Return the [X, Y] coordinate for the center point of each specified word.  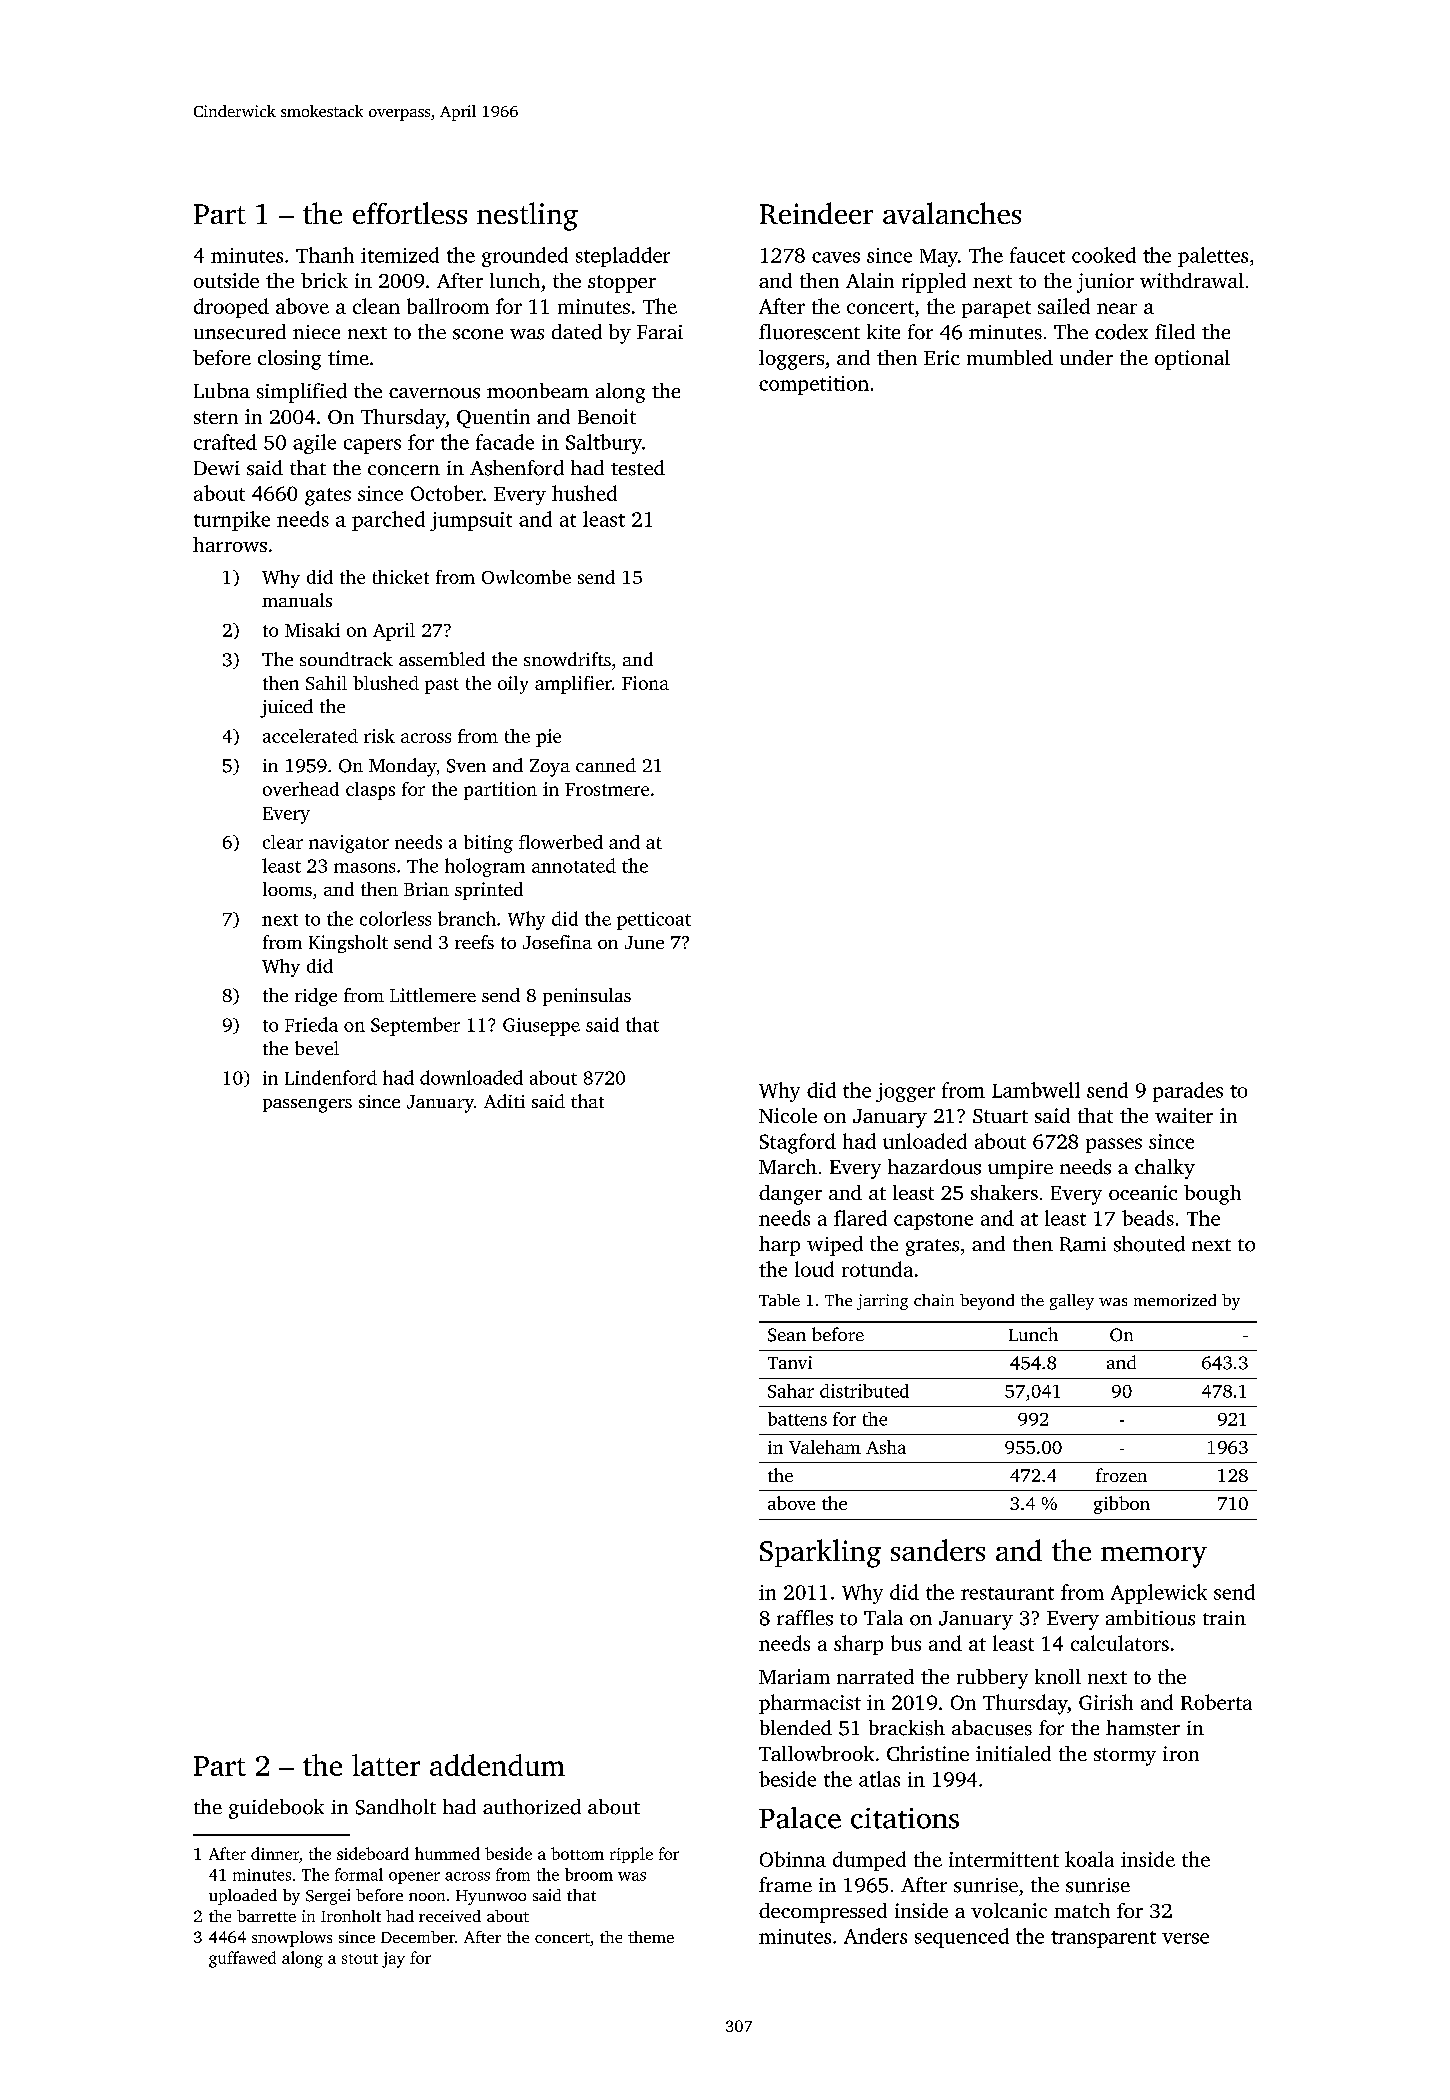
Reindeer [816, 213]
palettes [1213, 257]
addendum [497, 1765]
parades [1188, 1092]
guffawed [242, 1959]
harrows [230, 544]
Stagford [798, 1143]
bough [1212, 1195]
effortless [410, 213]
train [1224, 1618]
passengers [307, 1106]
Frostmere [607, 789]
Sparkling [820, 1553]
